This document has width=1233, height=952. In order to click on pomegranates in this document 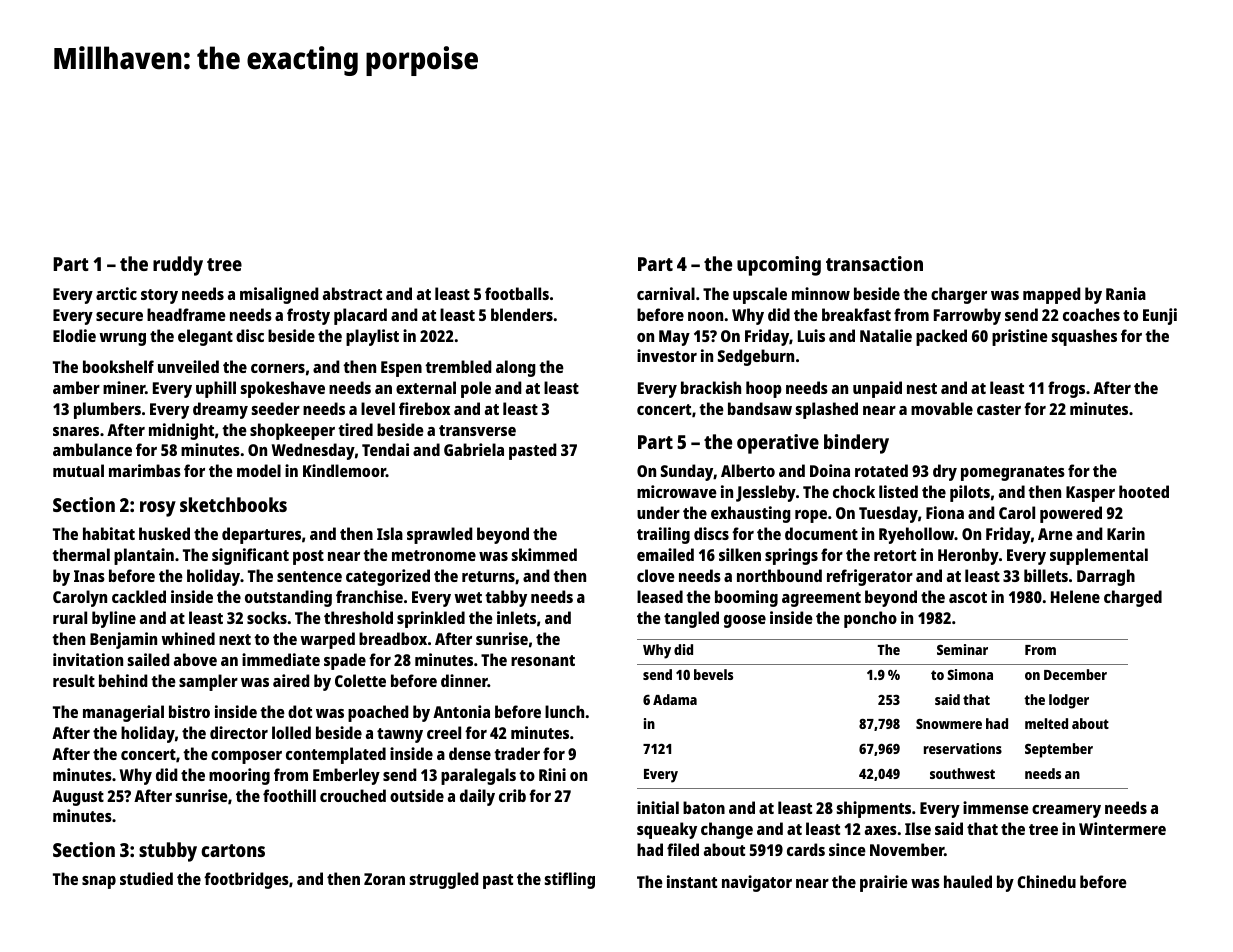, I will do `click(1013, 473)`.
